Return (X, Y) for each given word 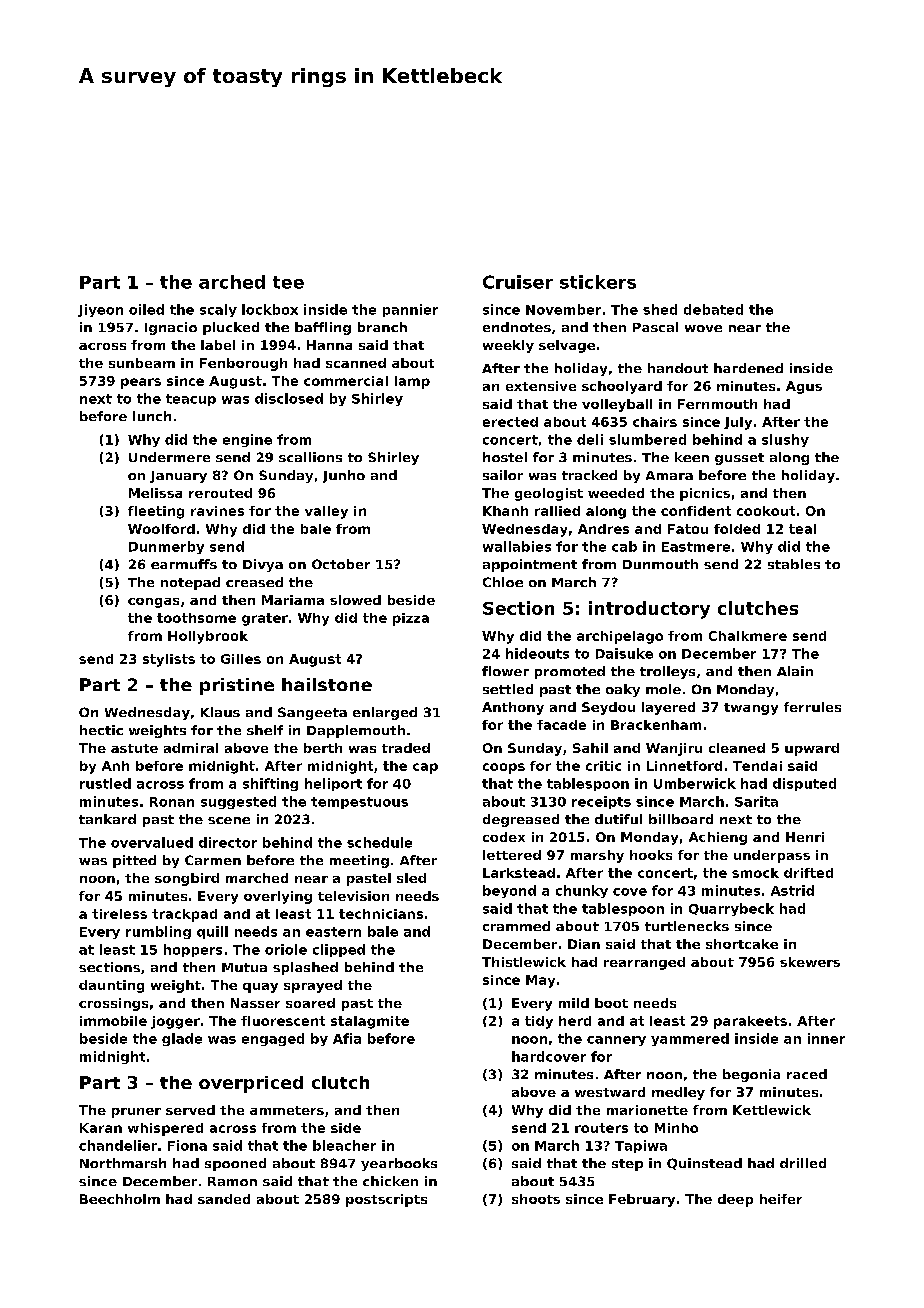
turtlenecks (687, 926)
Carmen (213, 860)
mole (663, 689)
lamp (412, 382)
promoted (570, 672)
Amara (669, 475)
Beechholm (120, 1199)
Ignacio (171, 328)
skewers (810, 962)
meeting (359, 861)
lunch (152, 416)
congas (153, 603)
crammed (516, 926)
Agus (804, 387)
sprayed (313, 986)
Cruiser (518, 282)
